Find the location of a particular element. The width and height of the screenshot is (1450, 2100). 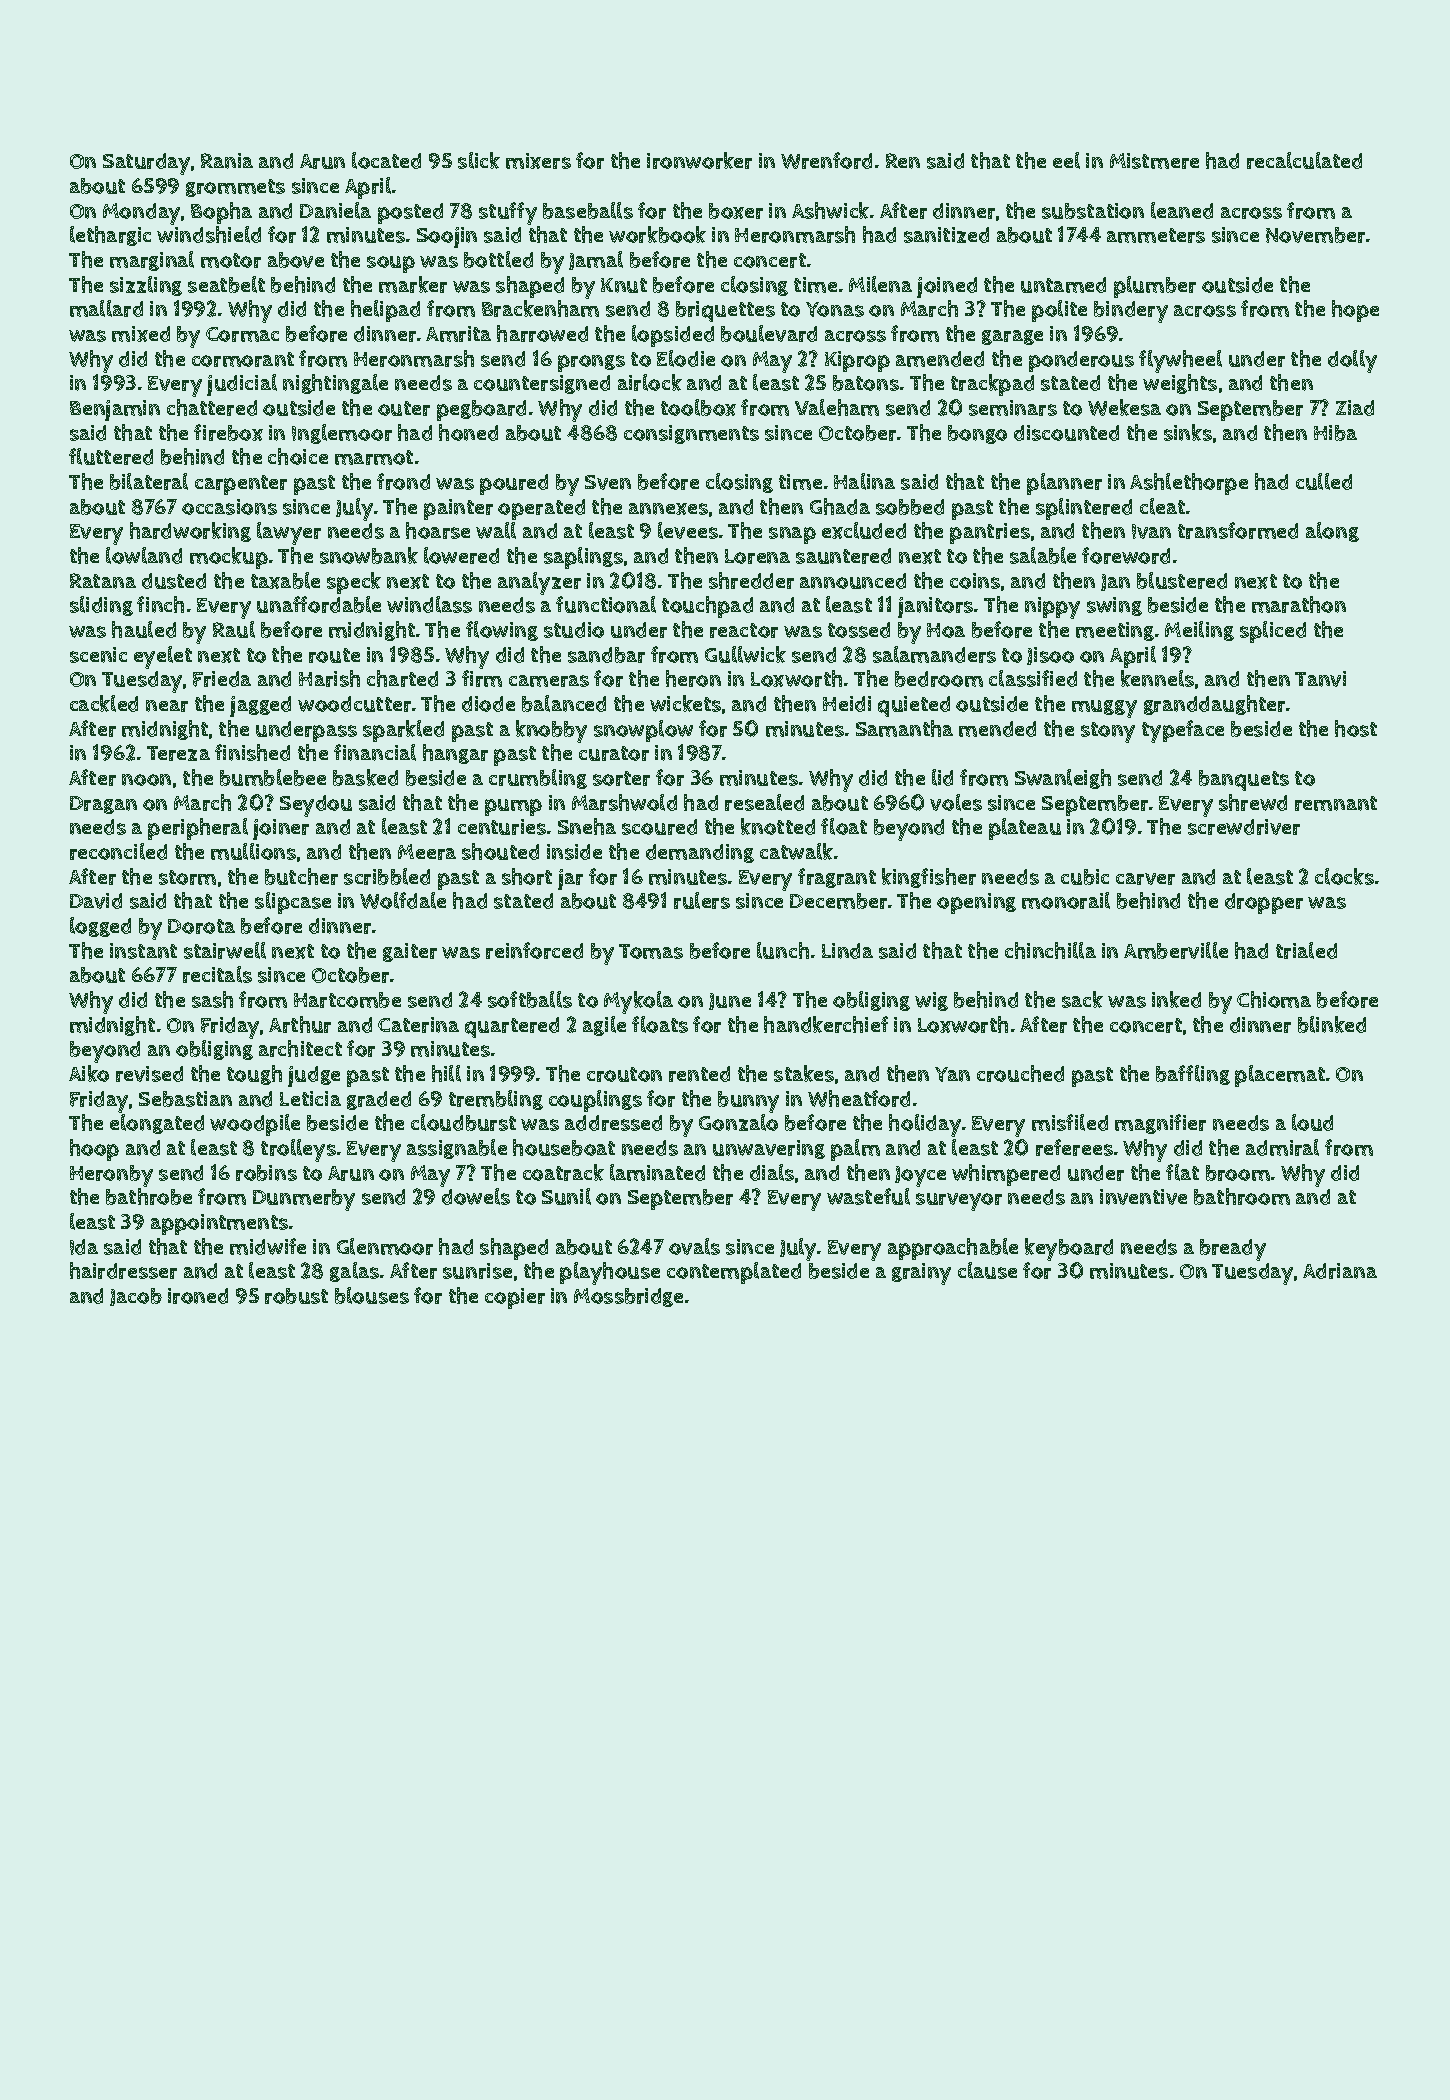

along is located at coordinates (1332, 532).
